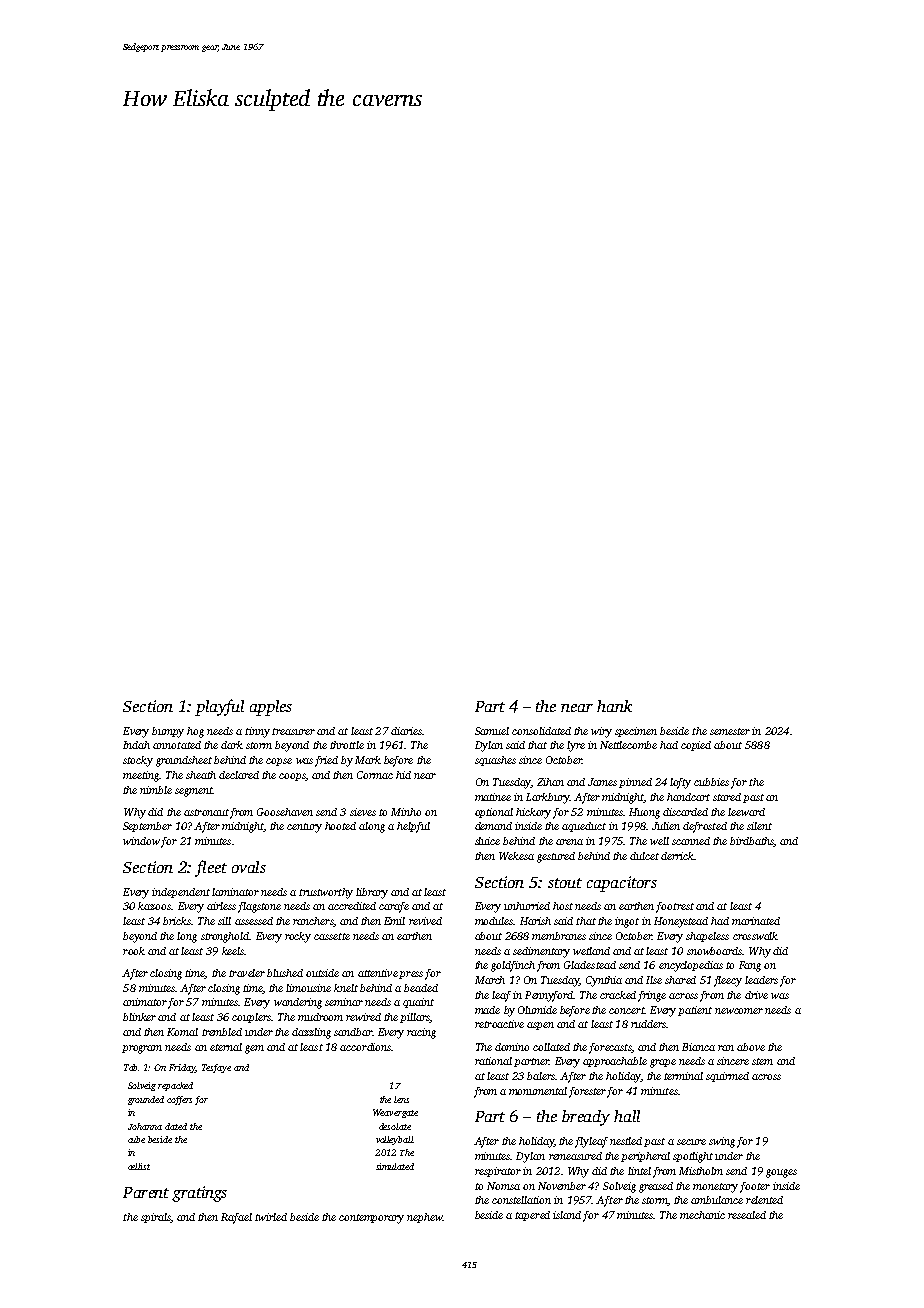 The height and width of the page is (1308, 924). I want to click on marinated, so click(756, 921).
